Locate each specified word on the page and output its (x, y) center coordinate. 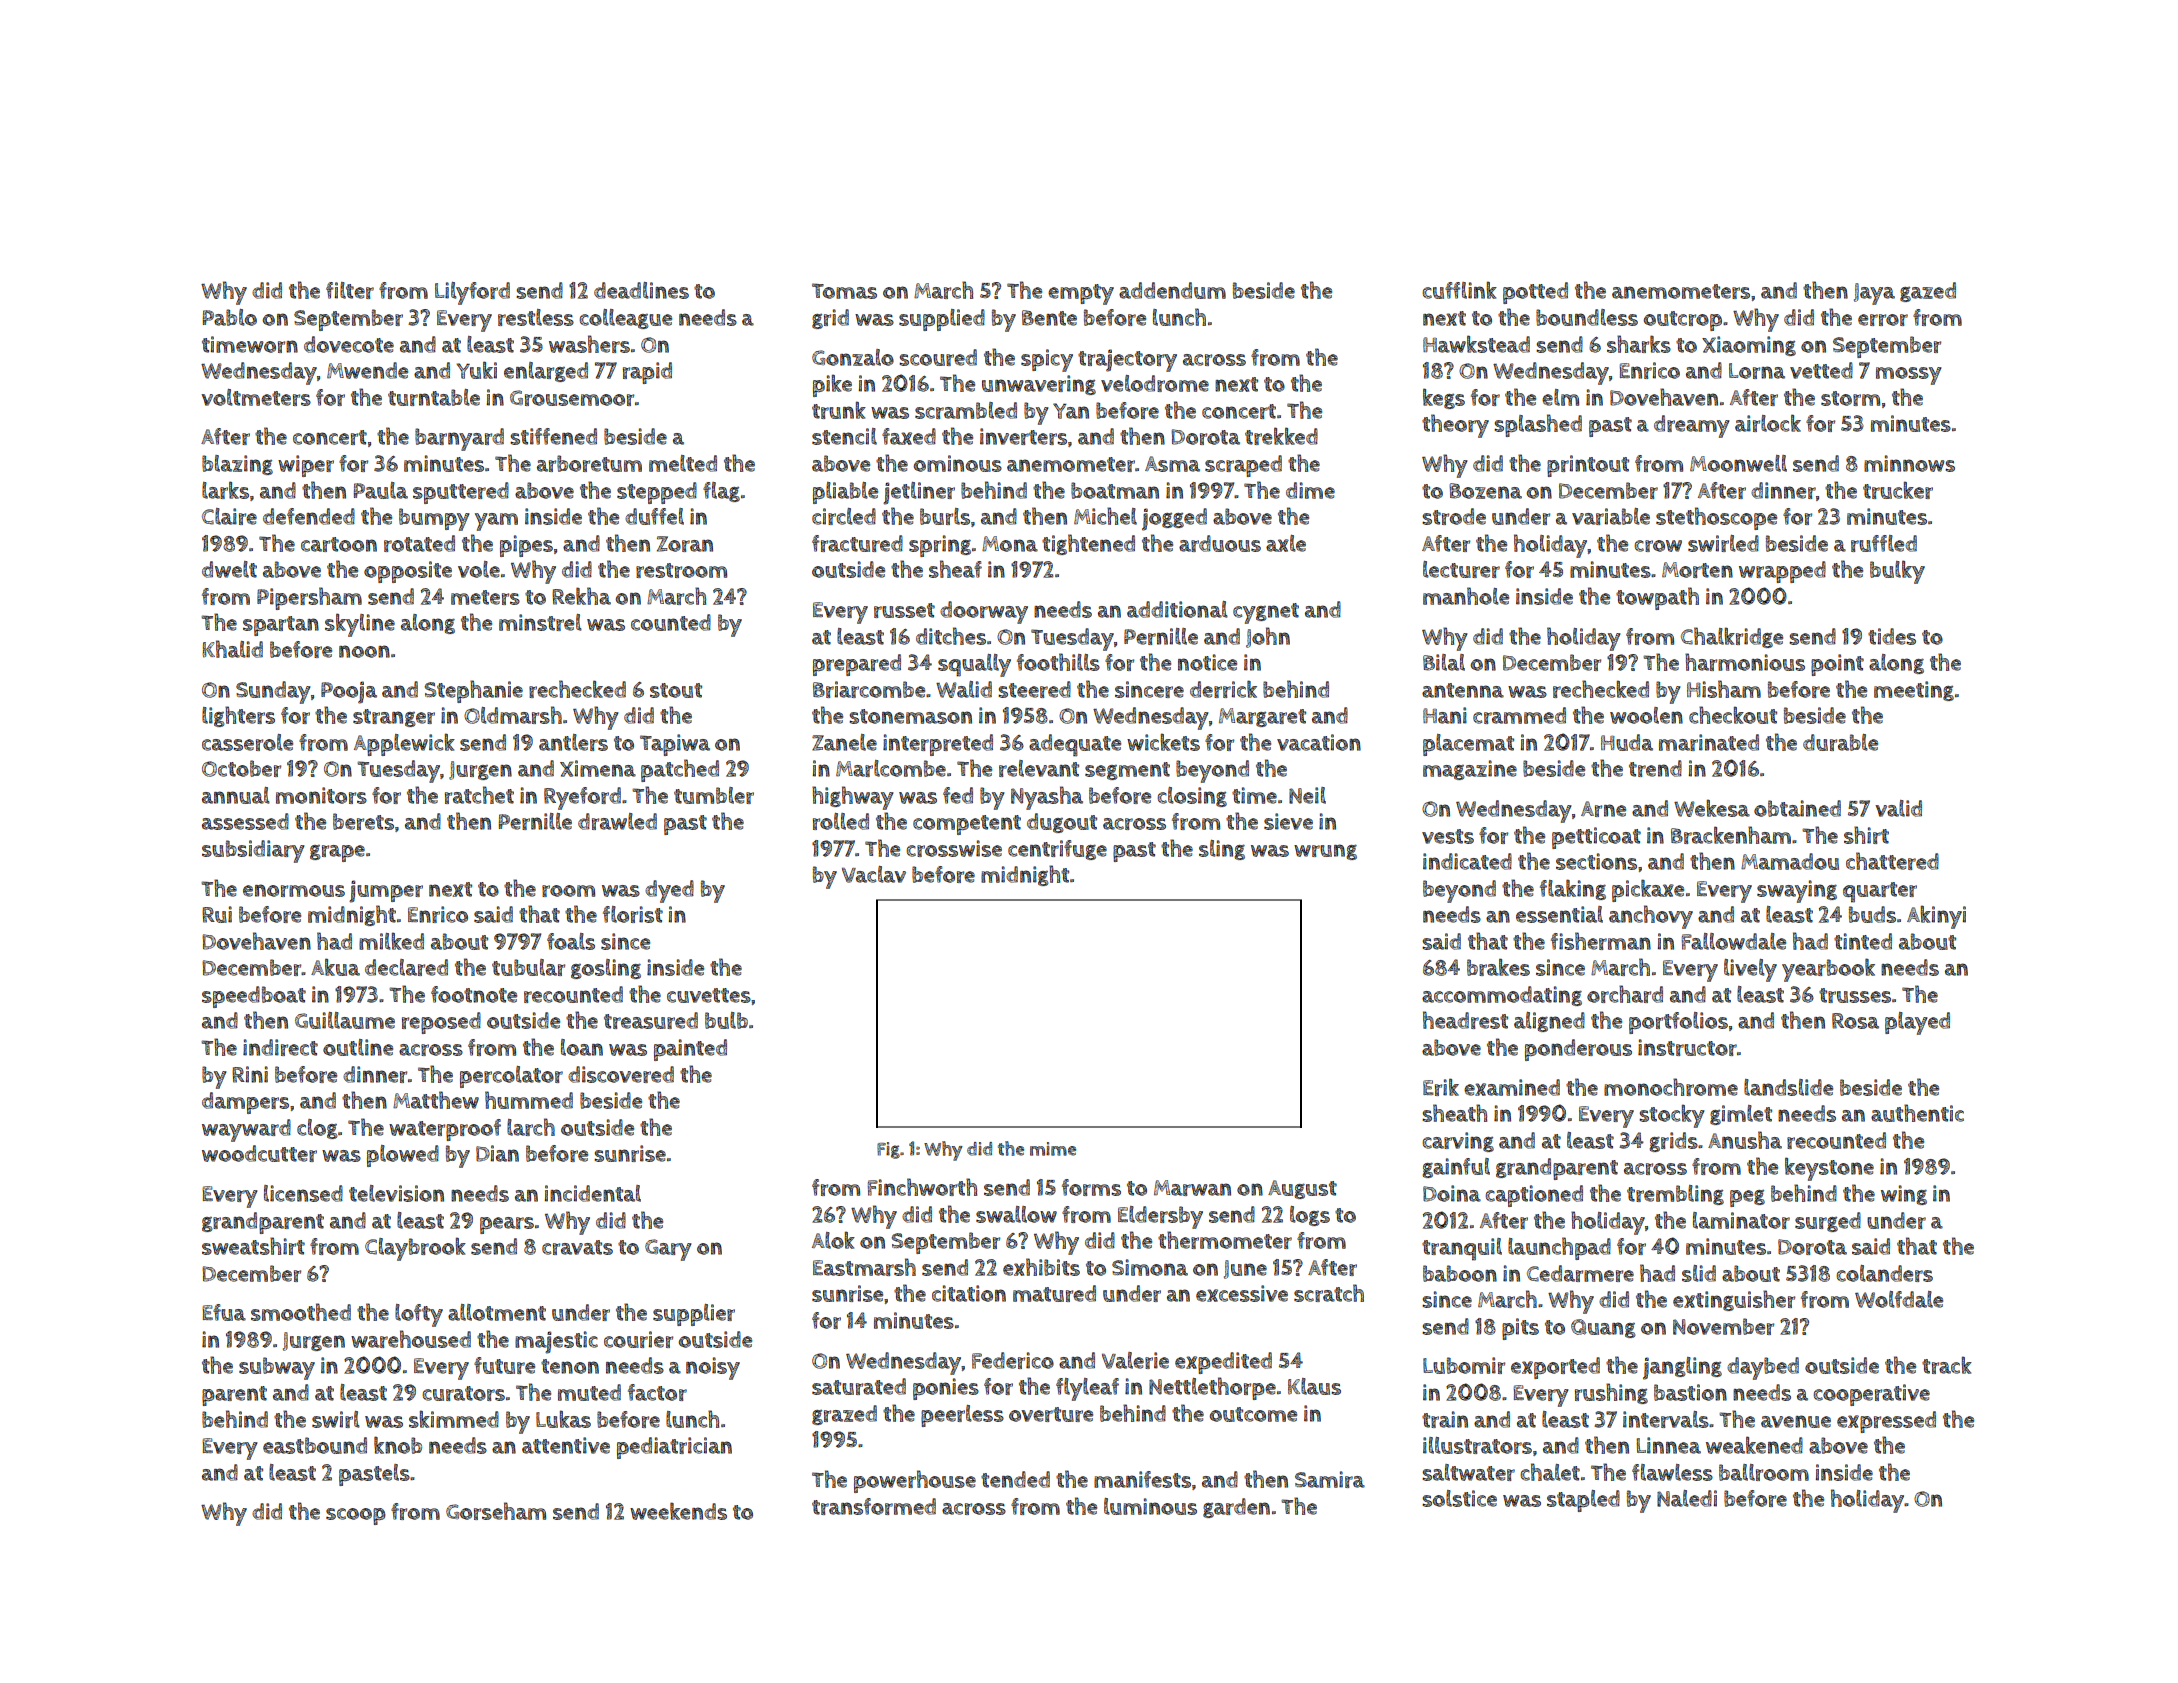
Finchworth (922, 1187)
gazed (1928, 292)
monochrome (1671, 1087)
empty (1081, 294)
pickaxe (1648, 890)
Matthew (436, 1100)
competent (967, 825)
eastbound (315, 1445)
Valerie (1135, 1360)
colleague (625, 319)
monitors (321, 795)
